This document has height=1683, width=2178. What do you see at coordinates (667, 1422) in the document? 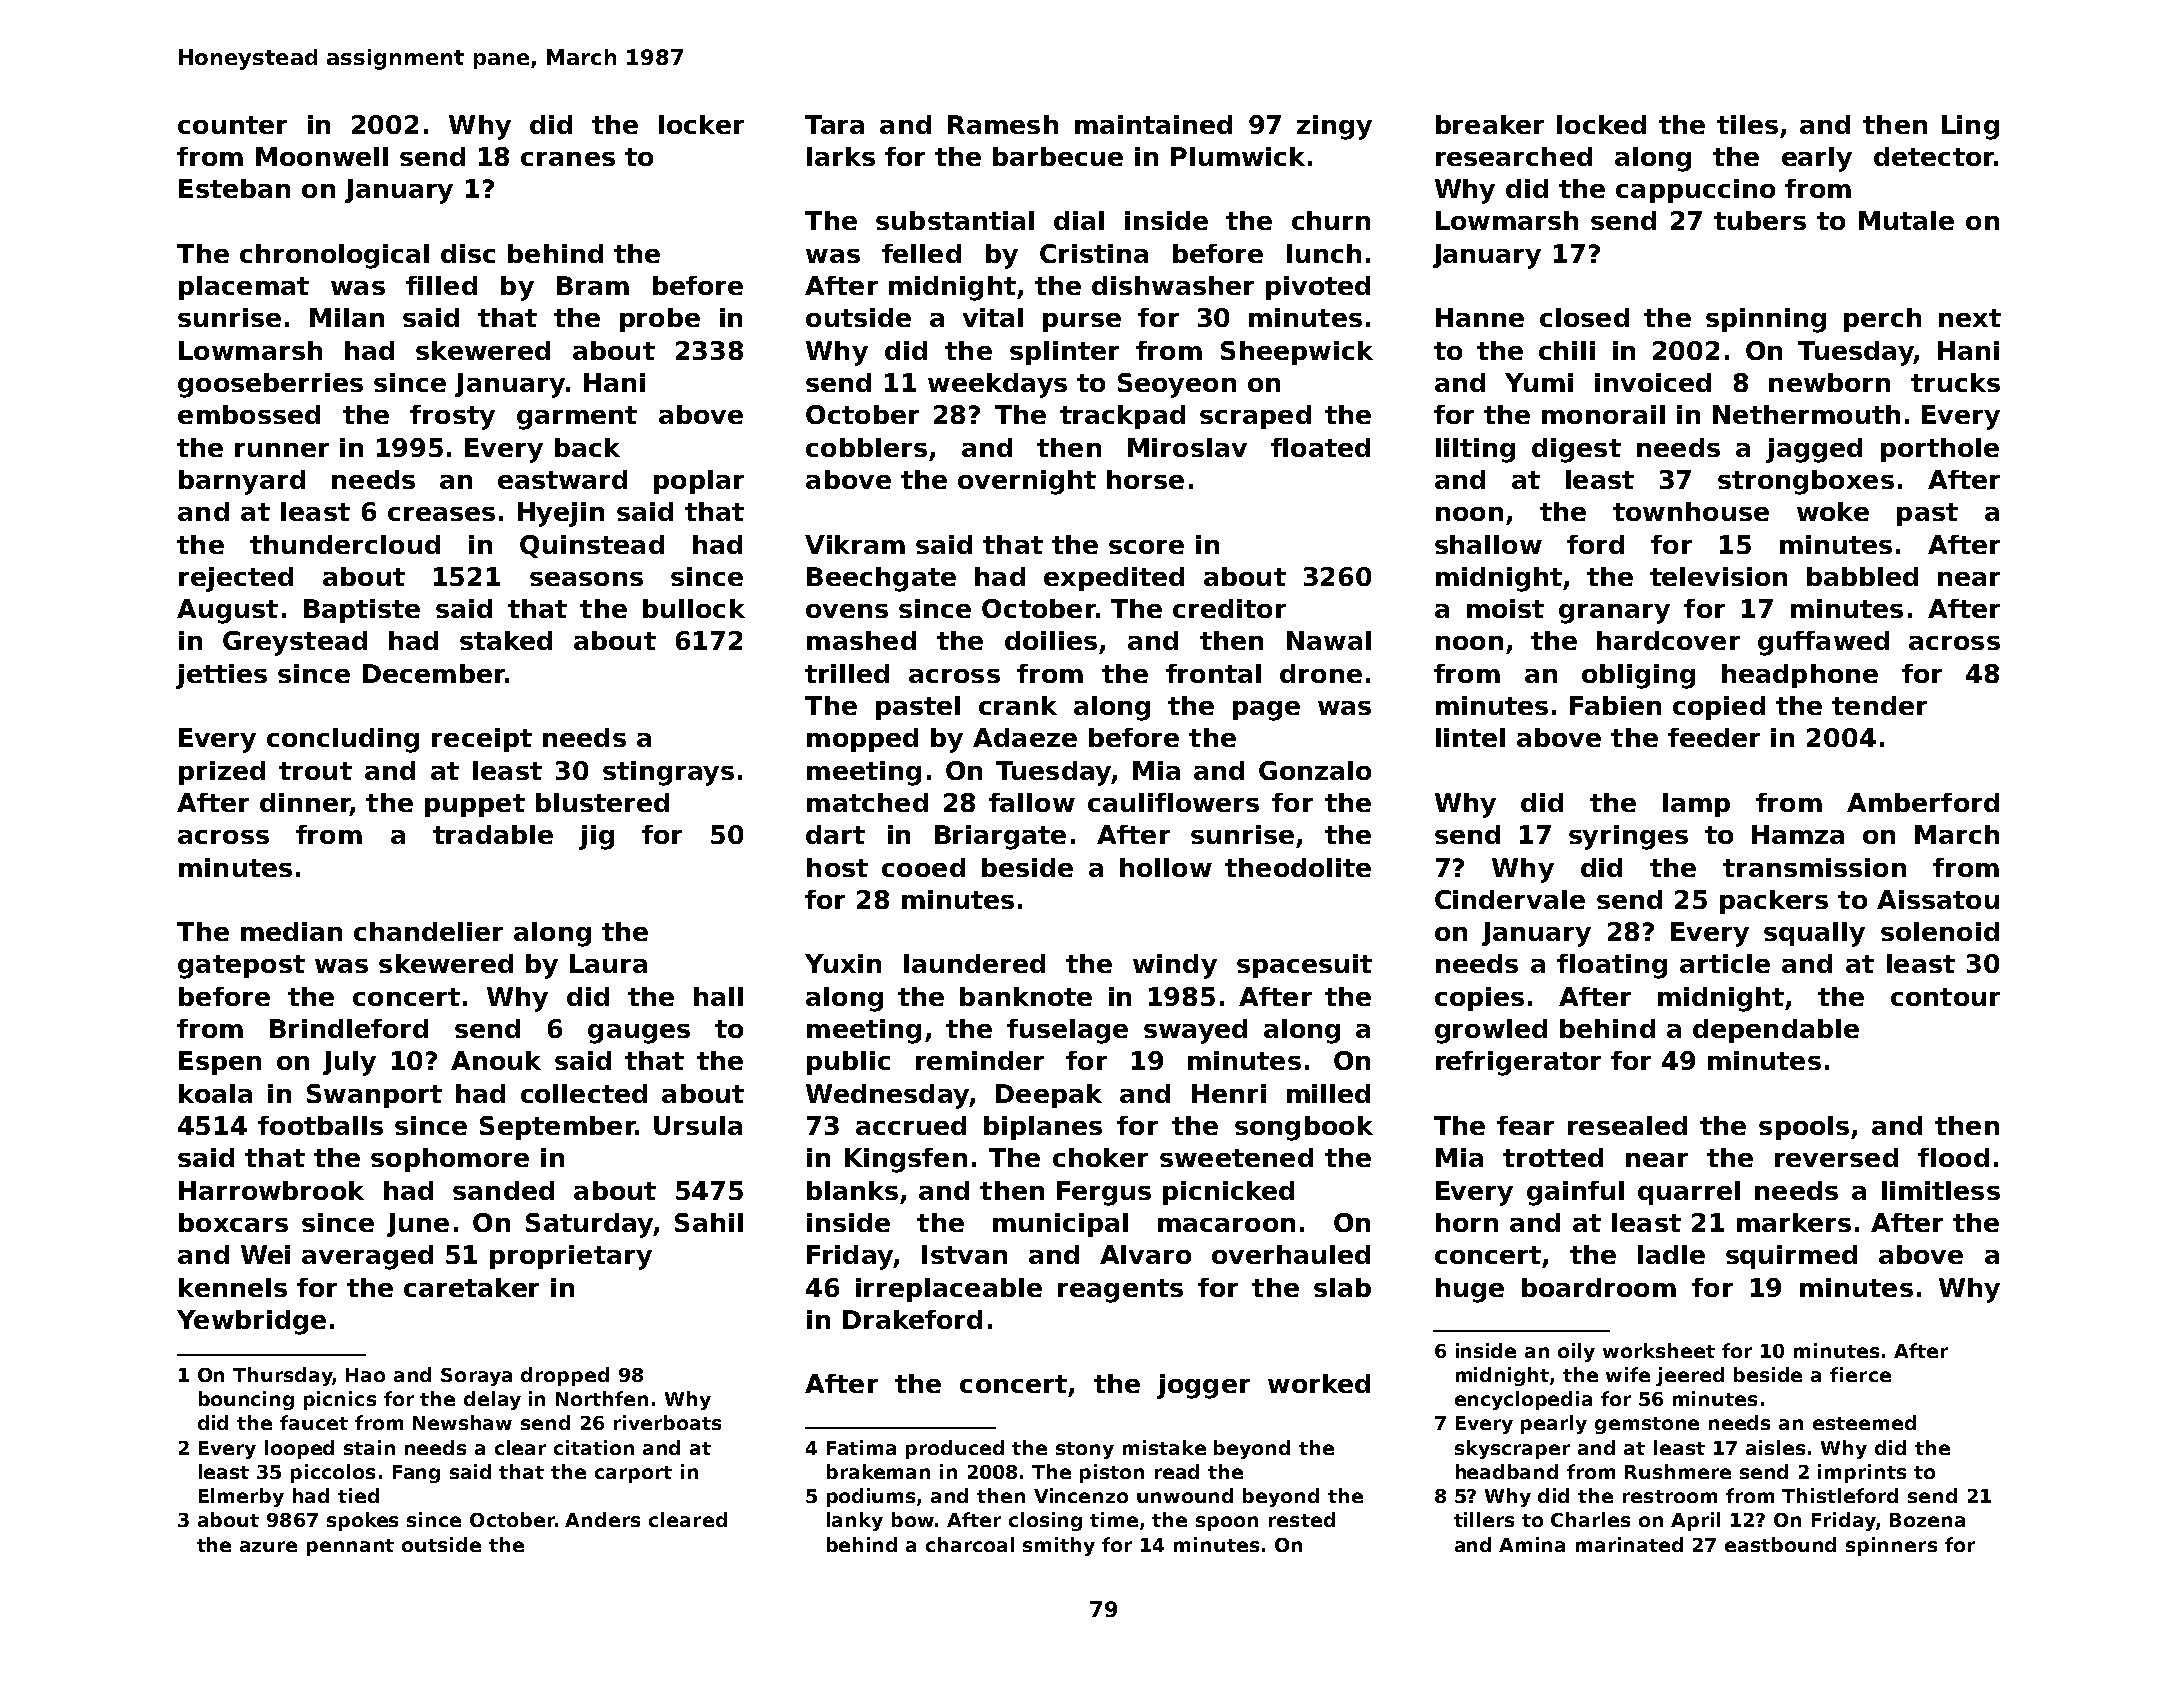
I see `riverboats` at bounding box center [667, 1422].
